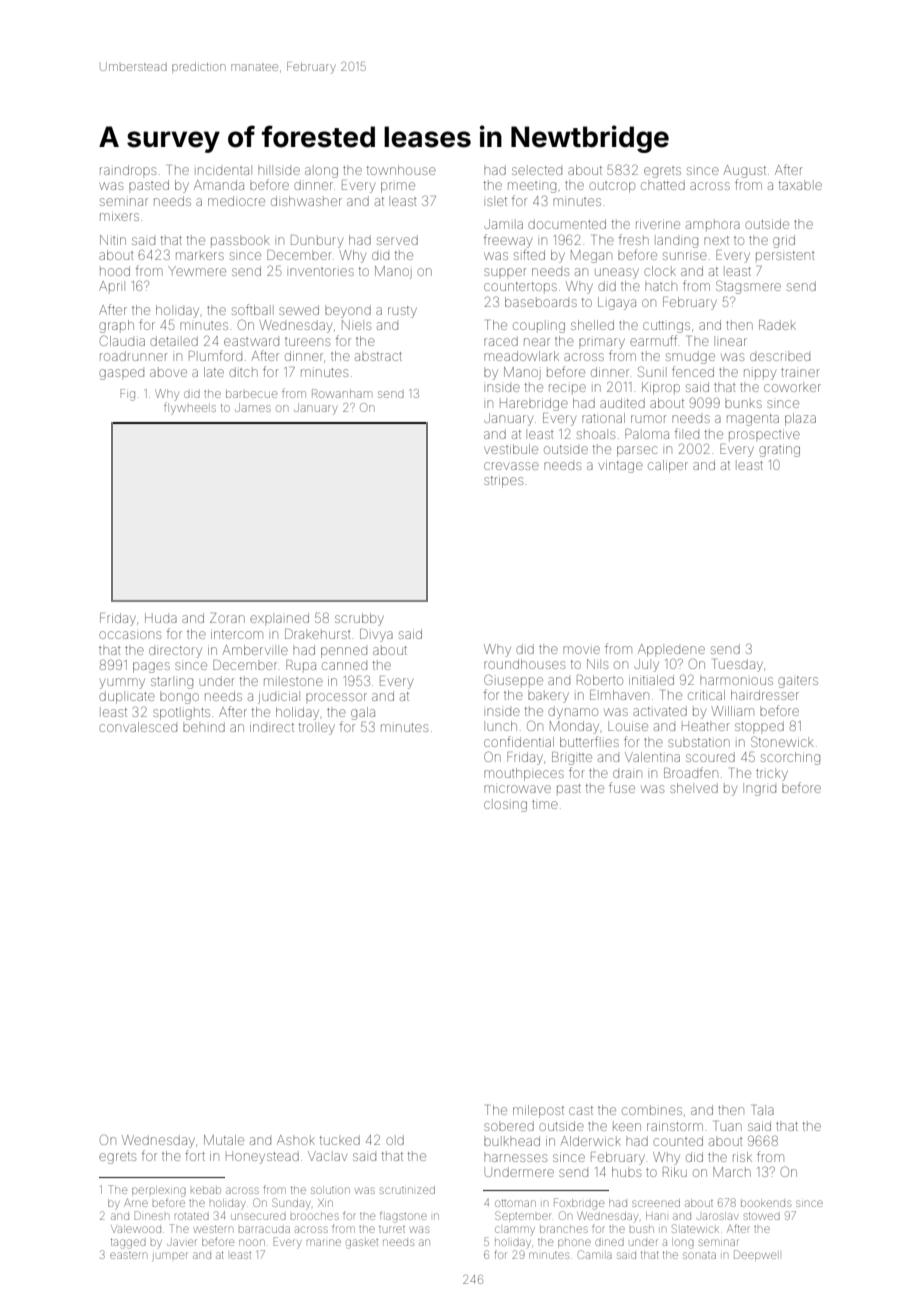 This screenshot has width=924, height=1308. I want to click on fort, so click(195, 1155).
